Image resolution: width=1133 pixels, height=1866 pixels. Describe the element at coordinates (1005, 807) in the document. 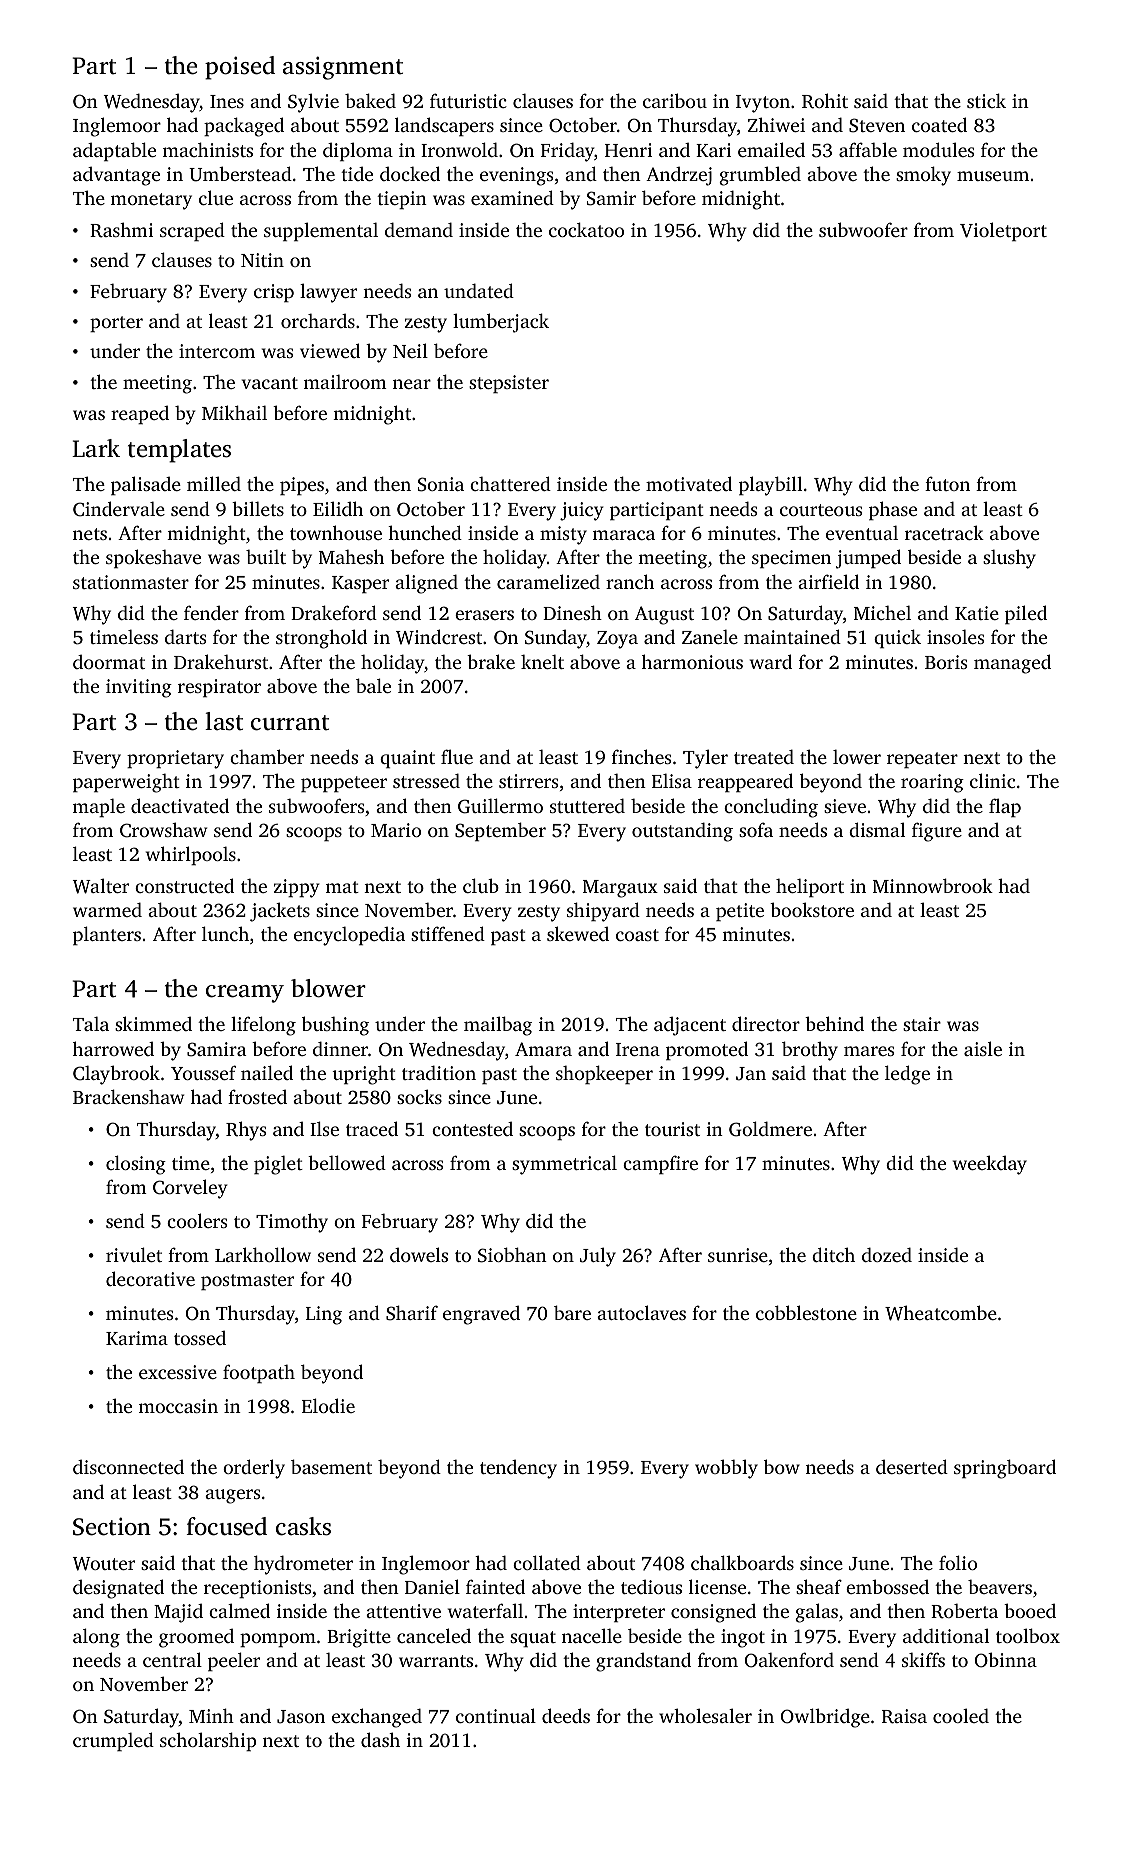

I see `flap` at that location.
